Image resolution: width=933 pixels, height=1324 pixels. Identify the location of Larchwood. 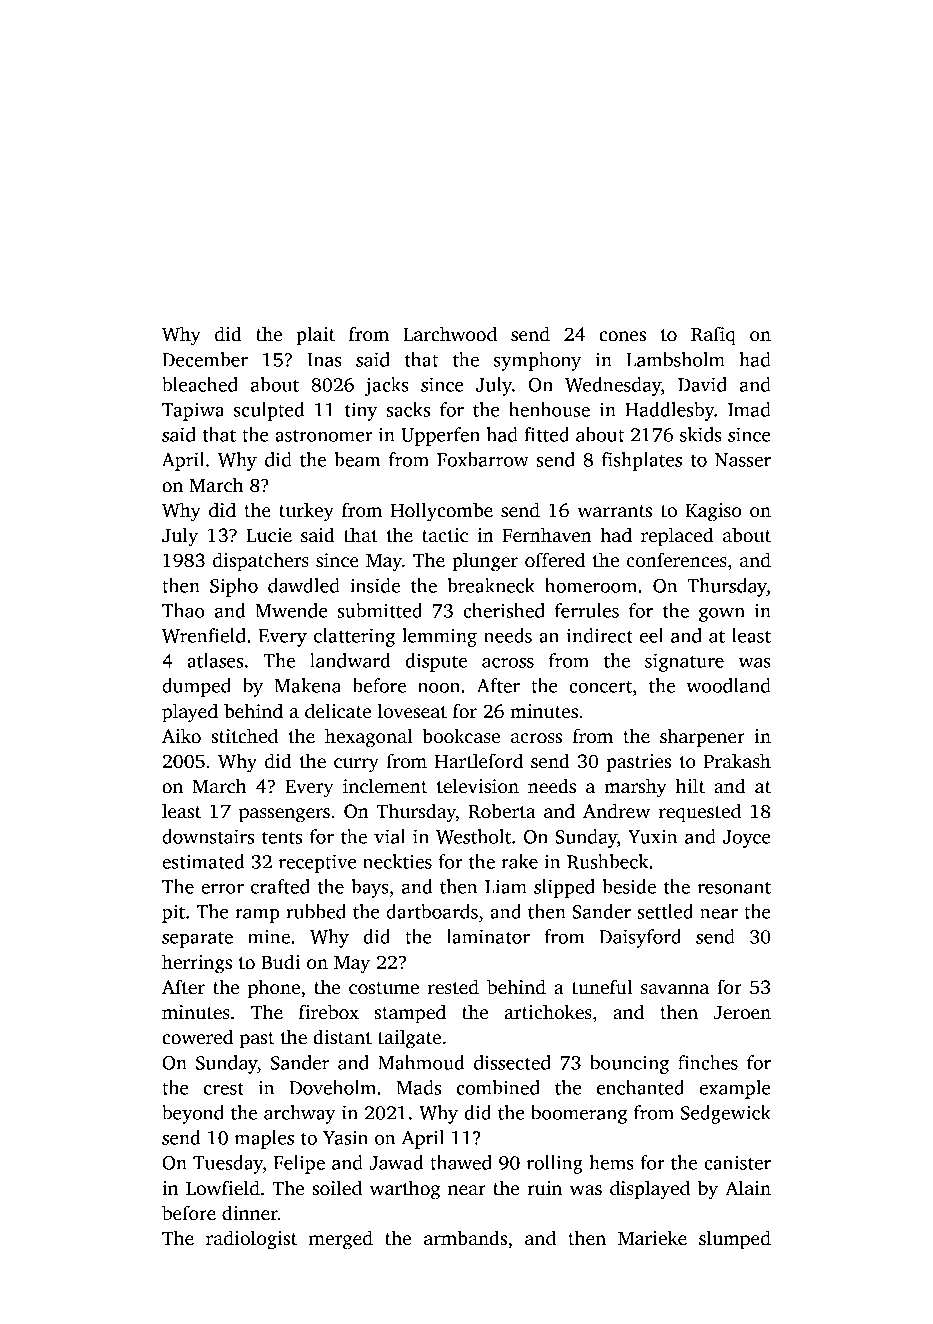
(450, 334).
